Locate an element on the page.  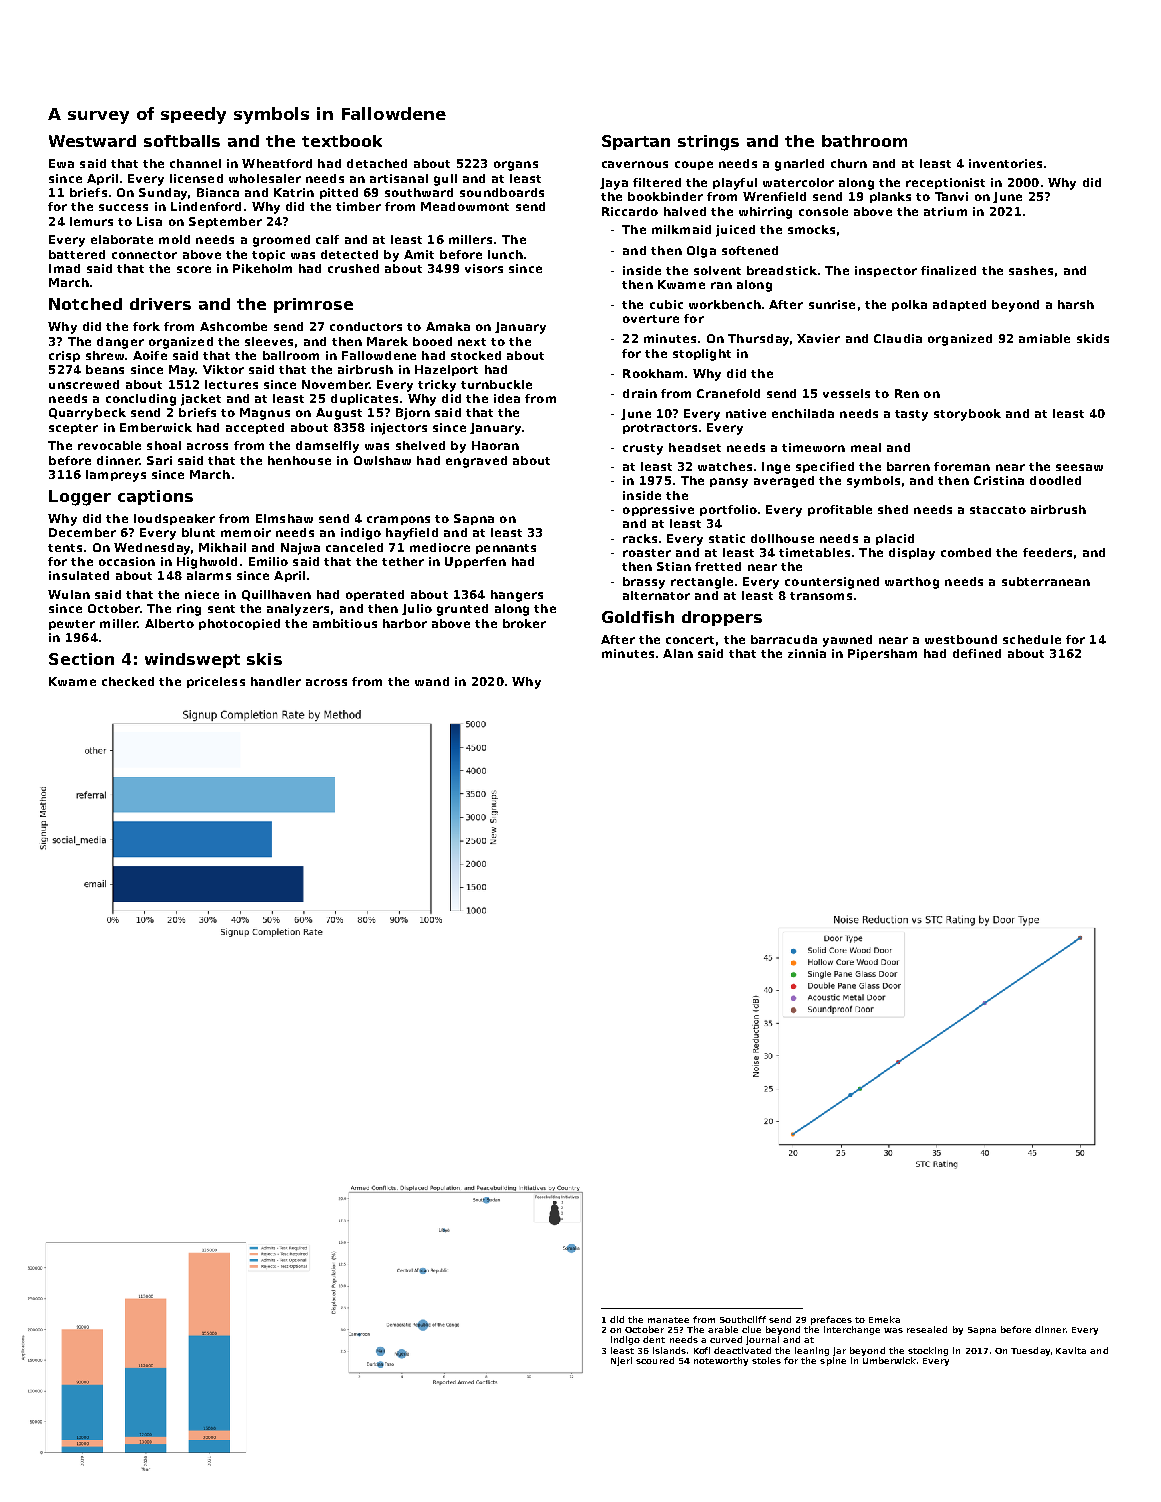
Pipersham is located at coordinates (882, 654).
